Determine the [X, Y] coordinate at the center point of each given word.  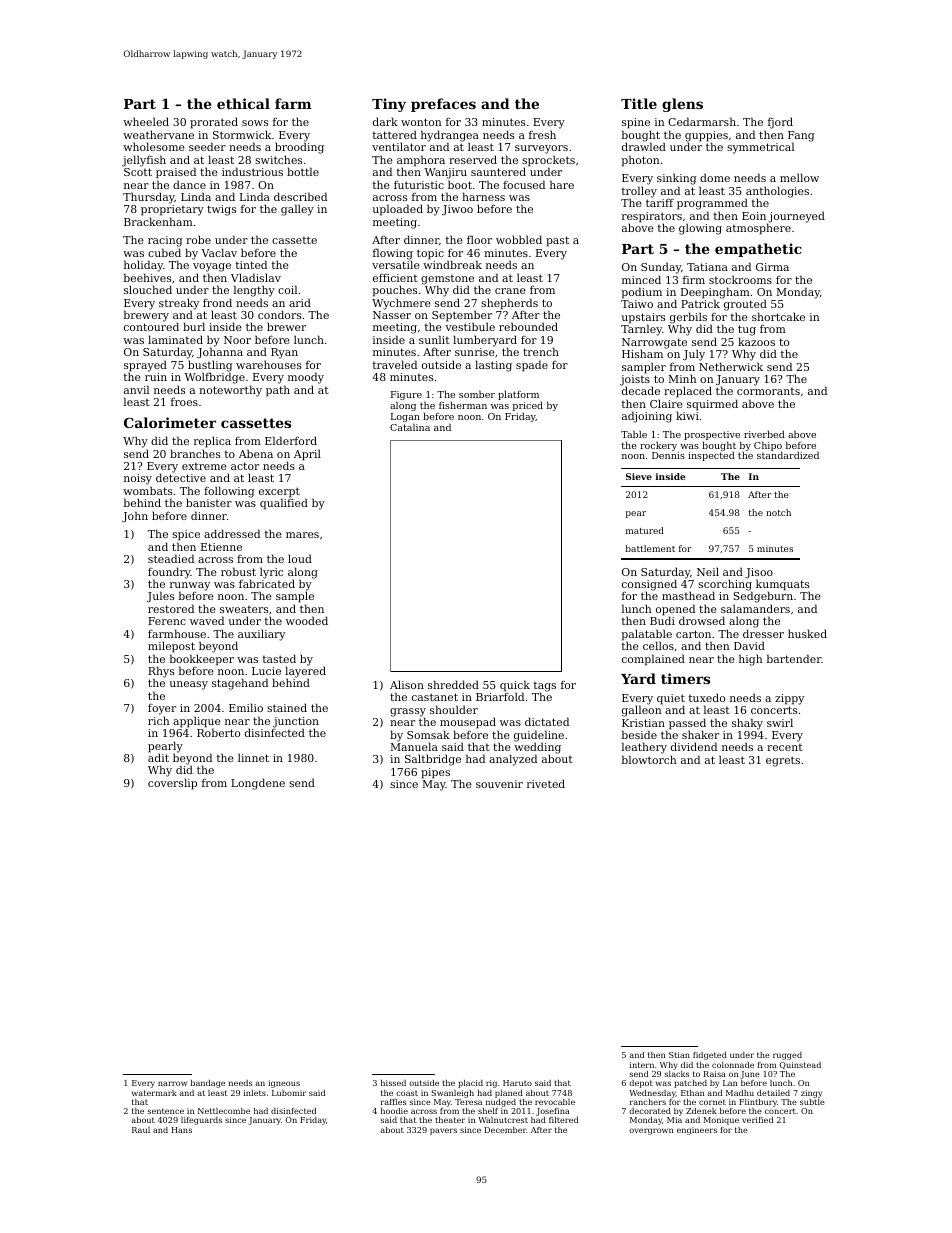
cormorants [768, 391]
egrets [783, 761]
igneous [284, 1084]
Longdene [258, 784]
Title [639, 103]
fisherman [463, 405]
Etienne [221, 547]
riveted [546, 783]
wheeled [146, 121]
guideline [539, 736]
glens [682, 105]
